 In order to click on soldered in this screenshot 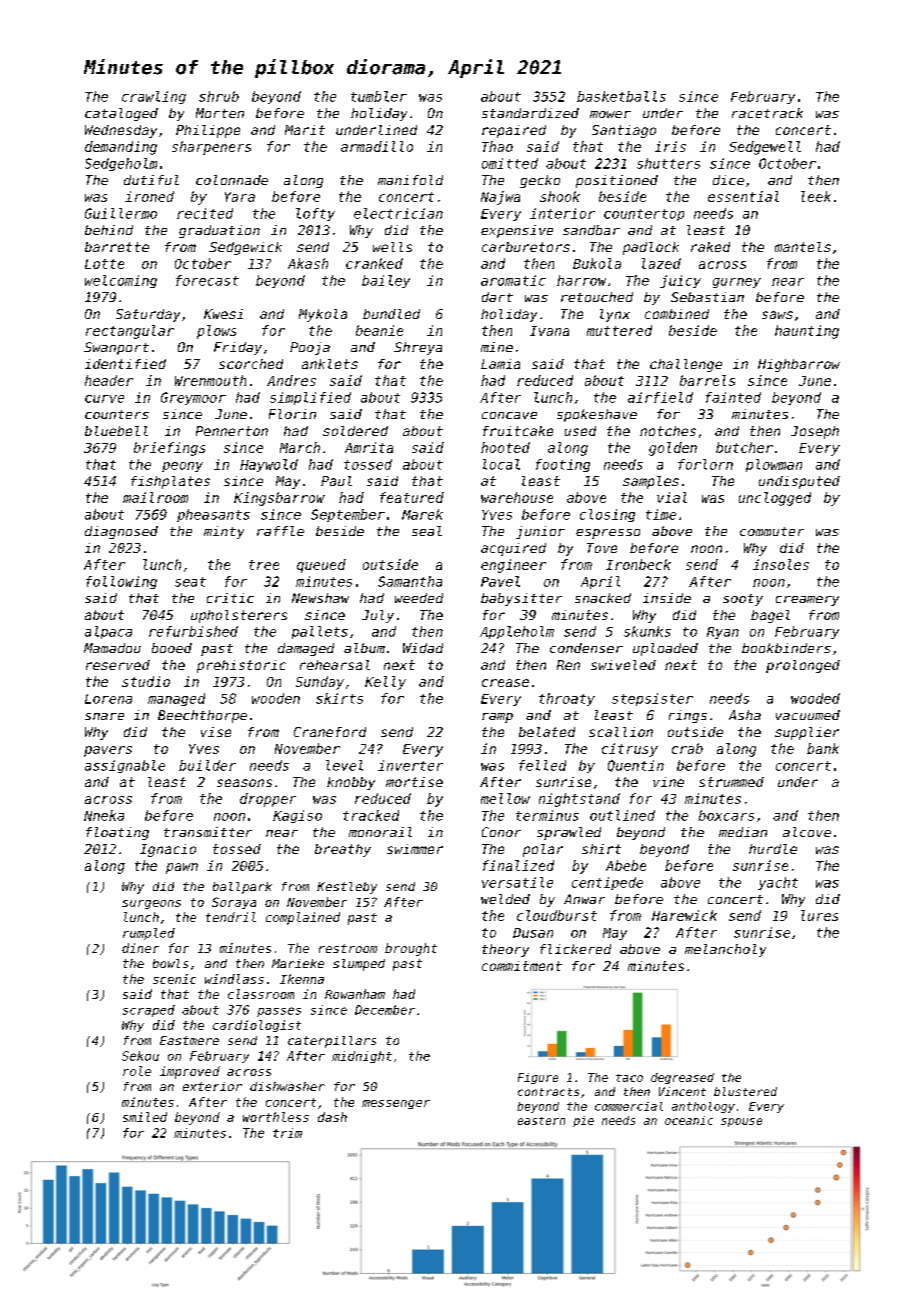, I will do `click(355, 431)`.
